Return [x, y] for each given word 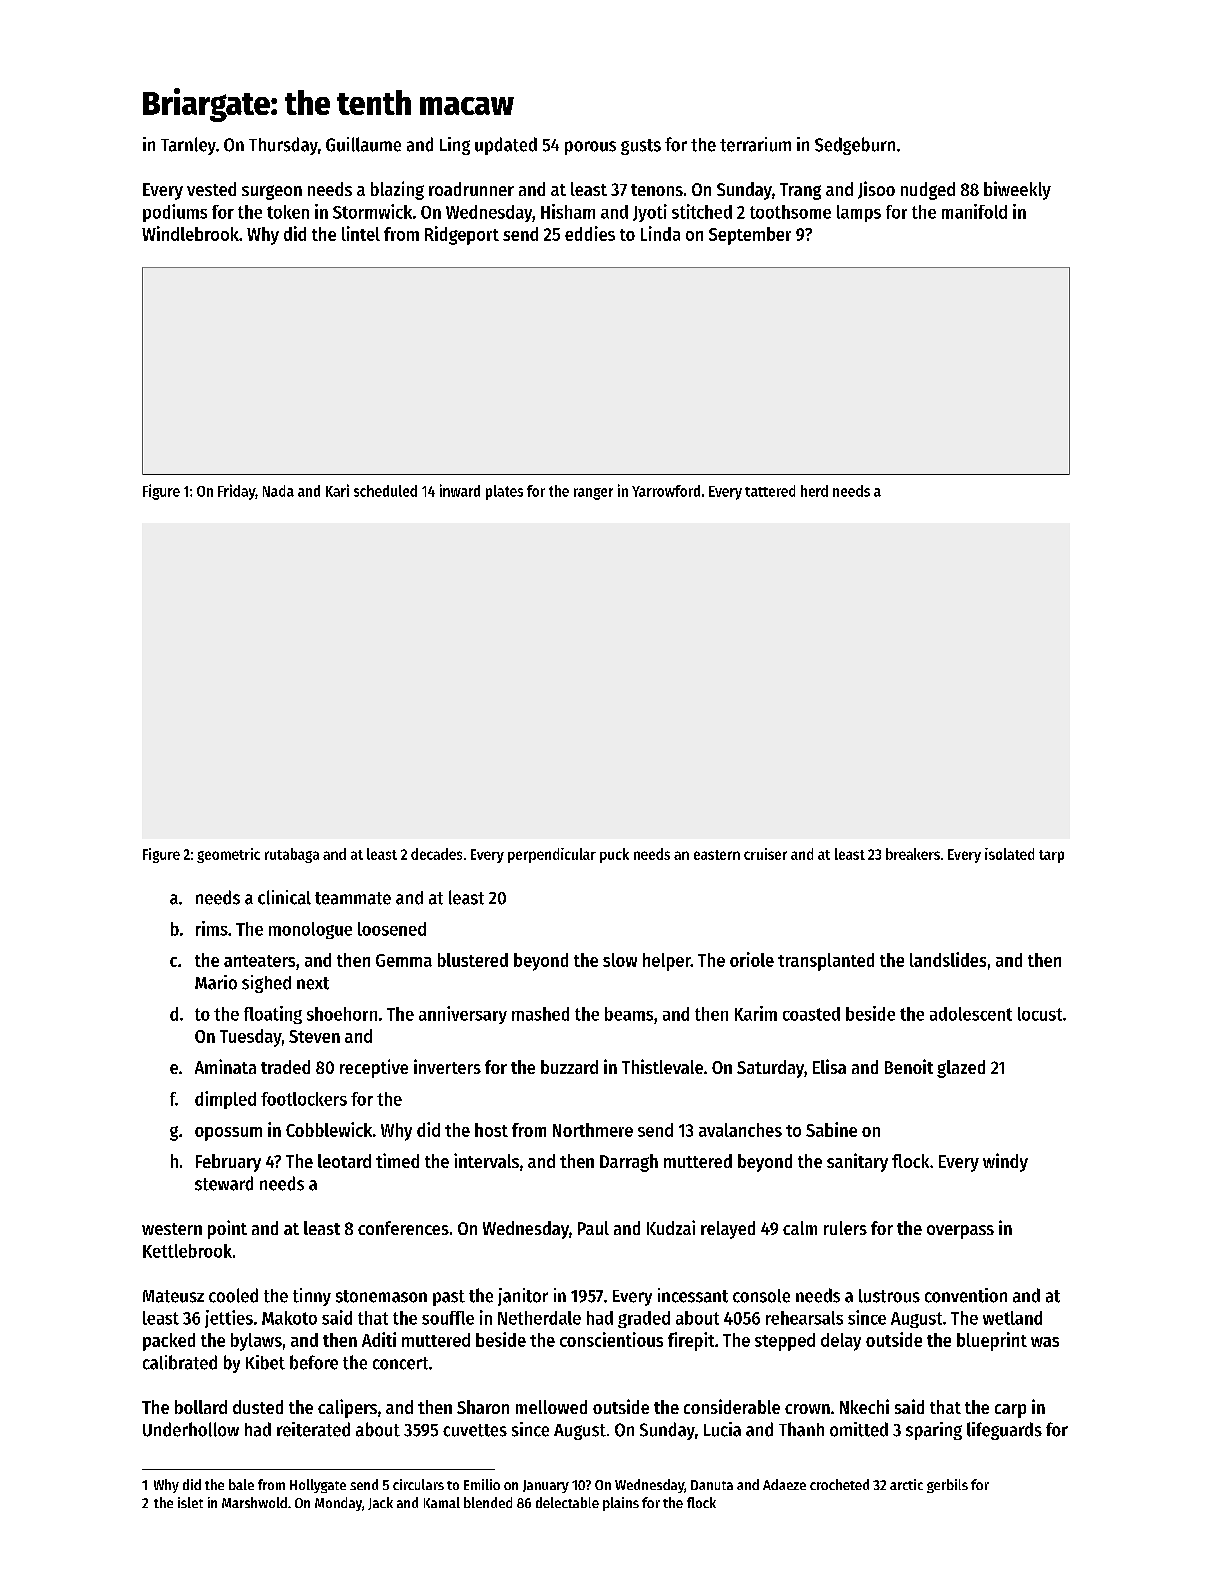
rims [212, 928]
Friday [236, 492]
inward [460, 490]
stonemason [381, 1296]
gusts [641, 147]
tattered [770, 491]
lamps [859, 213]
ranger [593, 494]
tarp [1051, 856]
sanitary [857, 1162]
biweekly [1017, 190]
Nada [278, 491]
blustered [473, 960]
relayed [728, 1230]
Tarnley [188, 146]
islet [190, 1502]
